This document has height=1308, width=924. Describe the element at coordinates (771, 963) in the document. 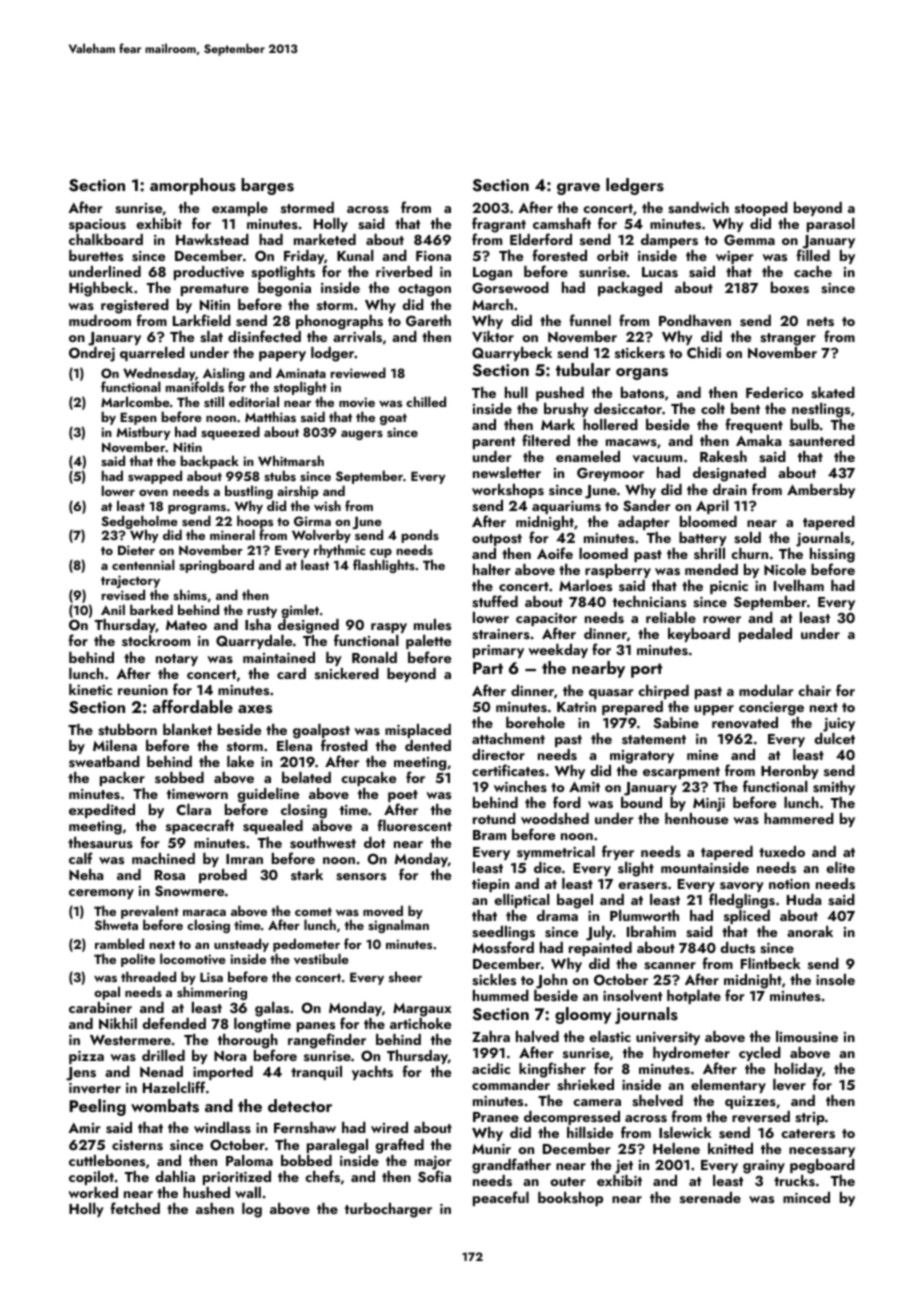

I see `Flintbeck` at that location.
